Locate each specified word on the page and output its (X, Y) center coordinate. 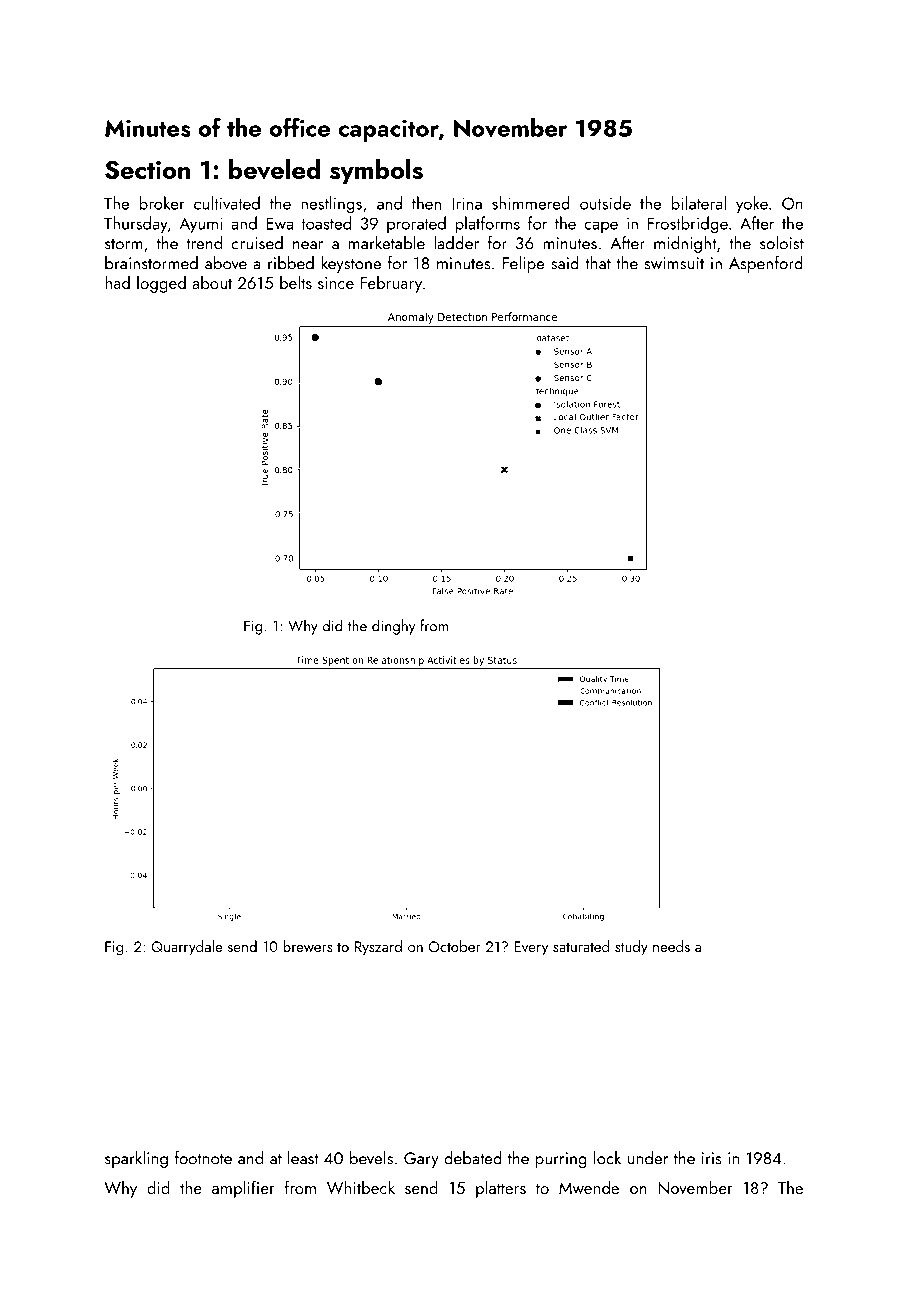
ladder (456, 243)
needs (671, 946)
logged (161, 284)
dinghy (393, 627)
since (336, 283)
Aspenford (766, 264)
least (303, 1158)
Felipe (524, 264)
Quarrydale (186, 948)
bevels (371, 1158)
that (598, 263)
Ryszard (378, 948)
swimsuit (674, 263)
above (226, 263)
